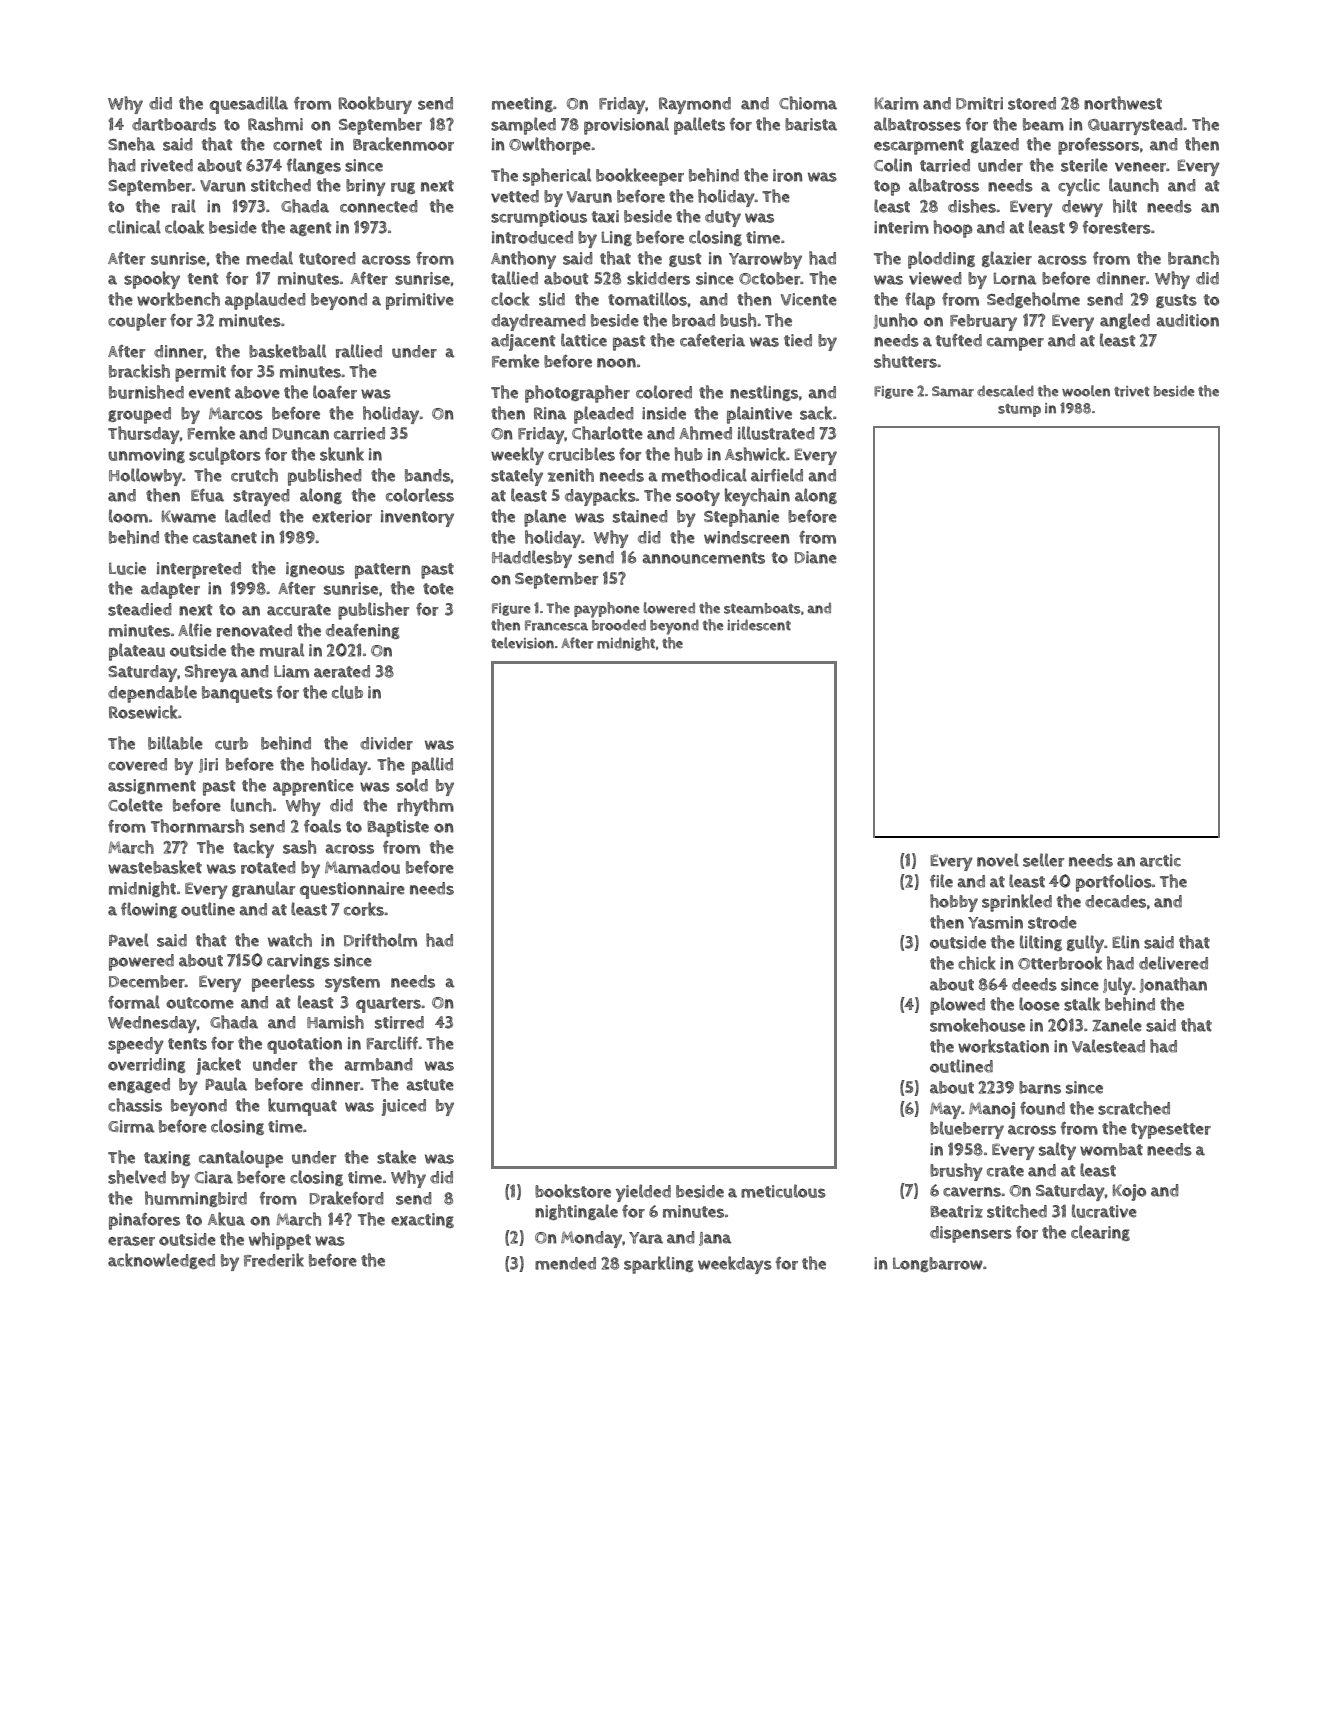 This screenshot has height=1719, width=1328. What do you see at coordinates (759, 625) in the screenshot?
I see `iridescent` at bounding box center [759, 625].
